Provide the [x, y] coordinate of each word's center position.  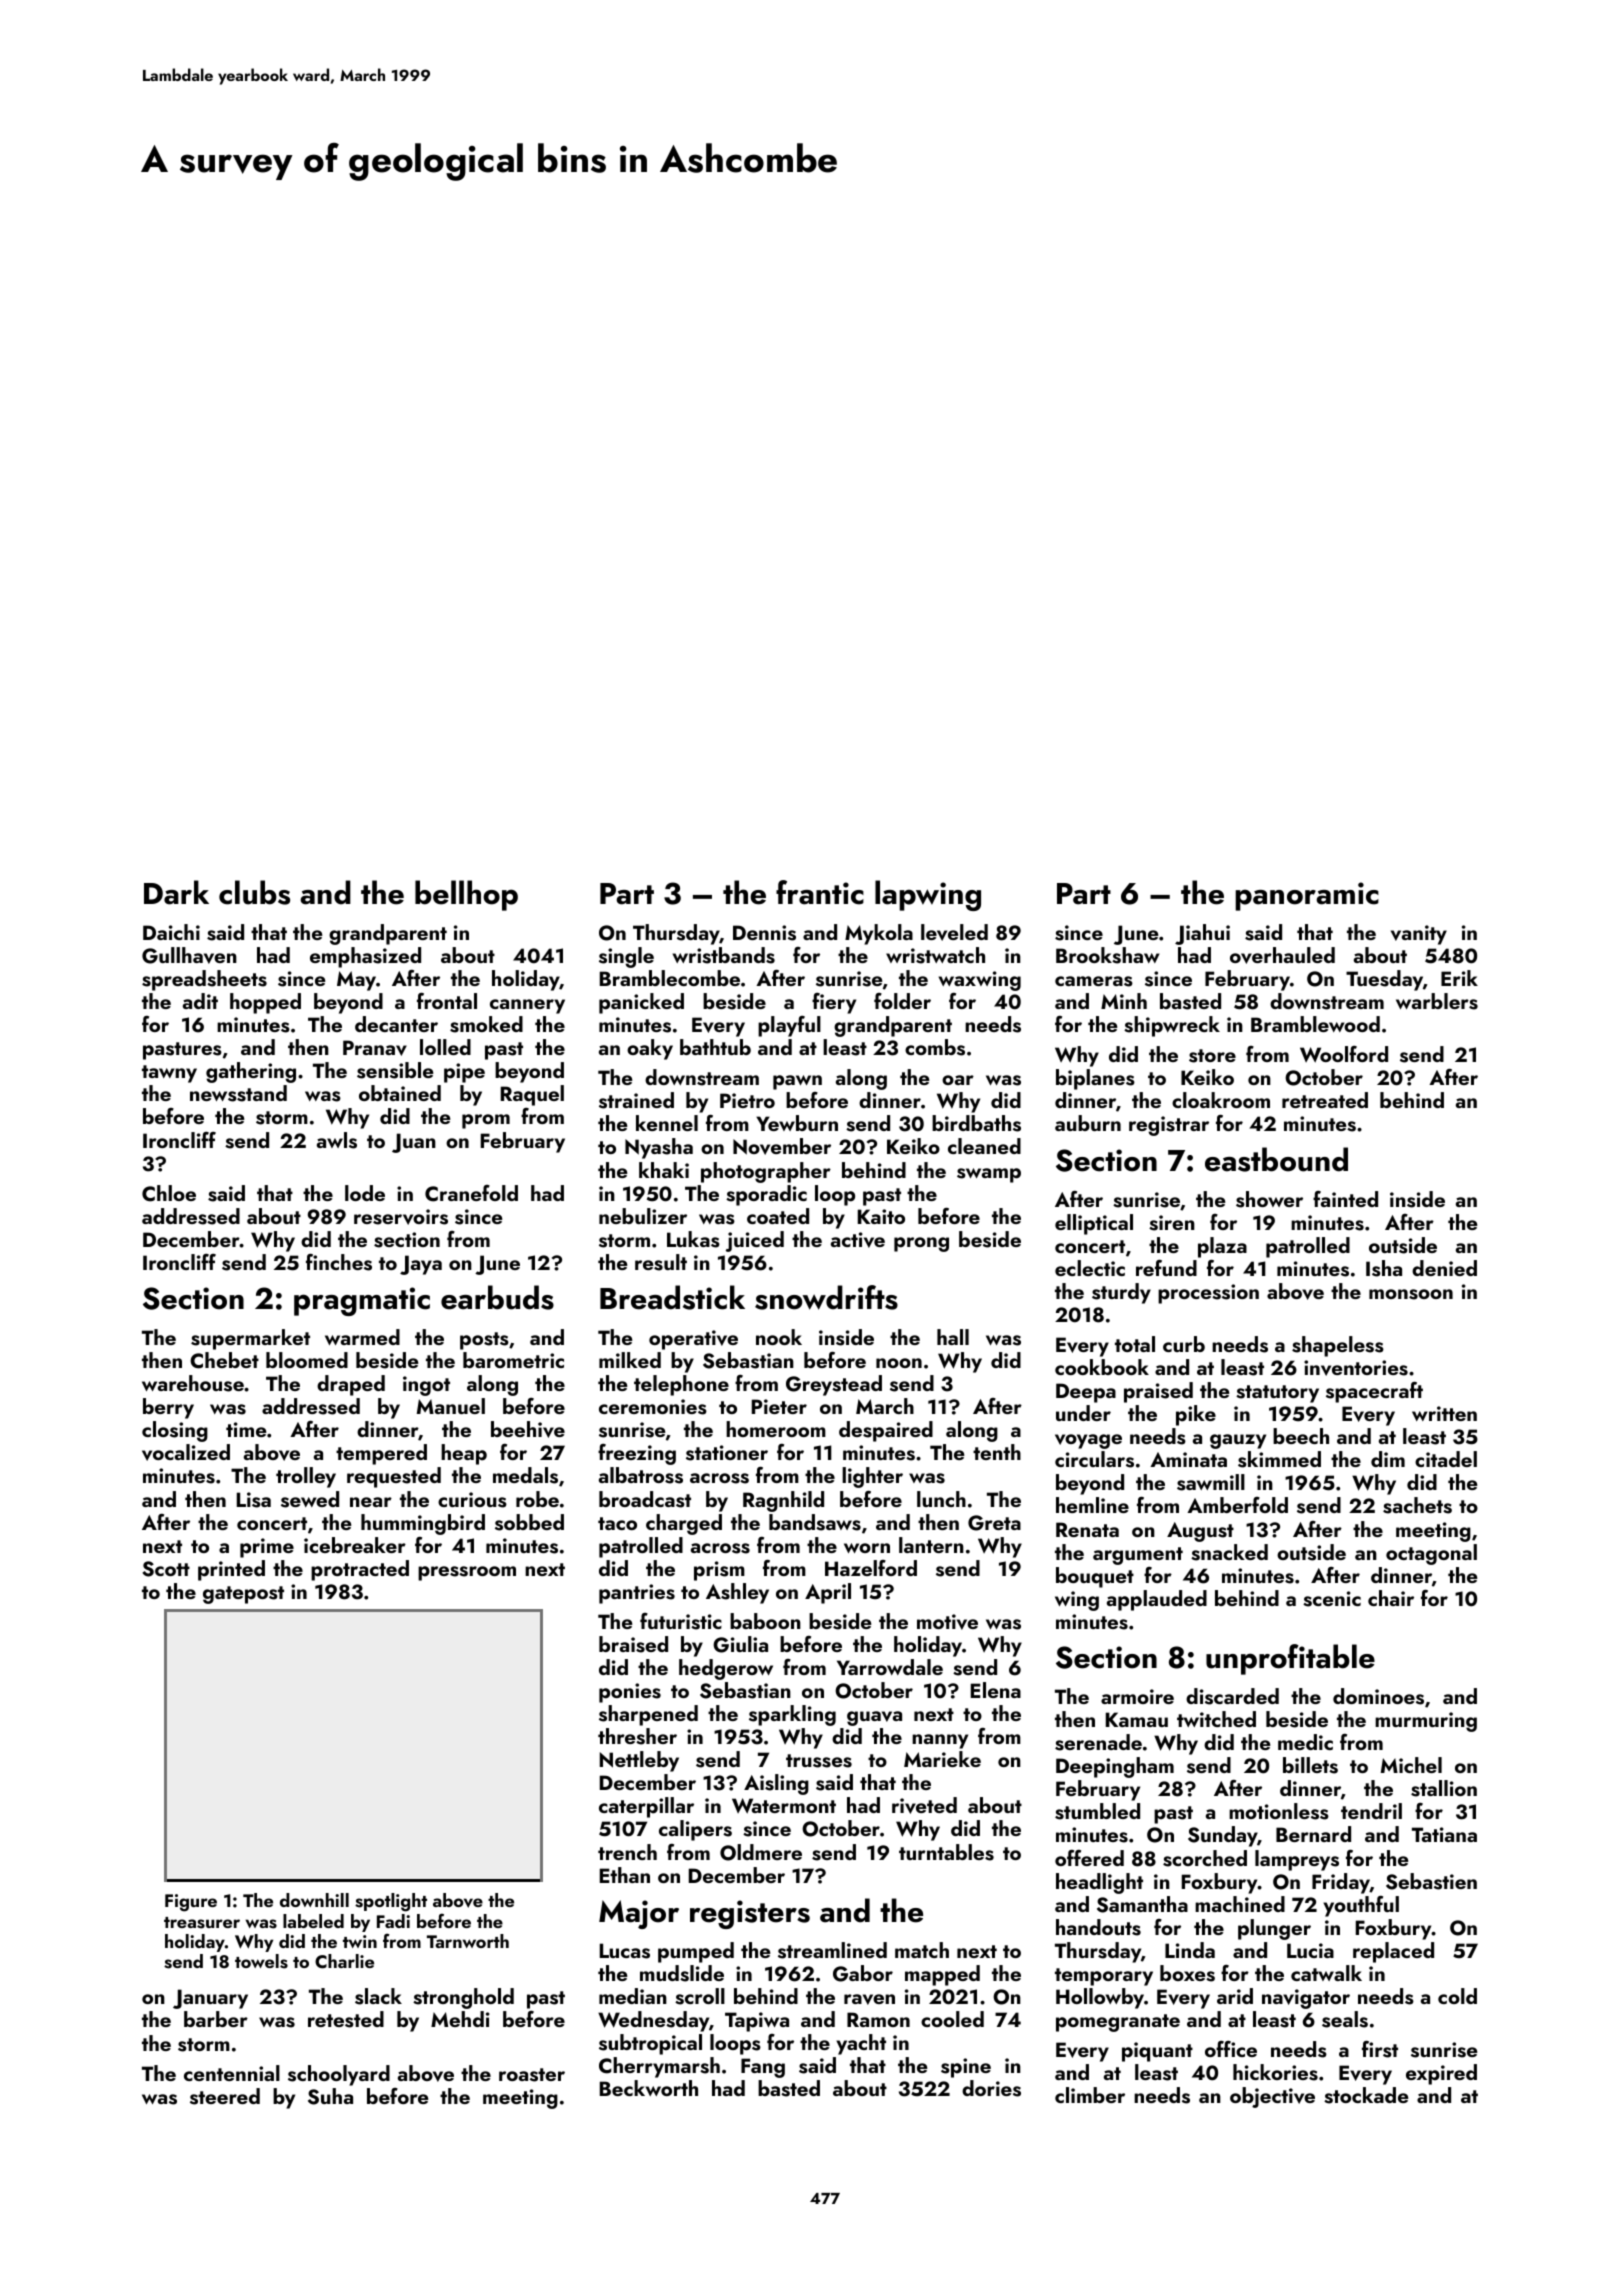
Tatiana [1444, 1834]
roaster [532, 2075]
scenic [1332, 1599]
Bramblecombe [670, 978]
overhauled [1282, 955]
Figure [191, 1903]
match [922, 1950]
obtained [400, 1093]
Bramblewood [1315, 1024]
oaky [650, 1049]
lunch [941, 1499]
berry [168, 1408]
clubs [254, 892]
